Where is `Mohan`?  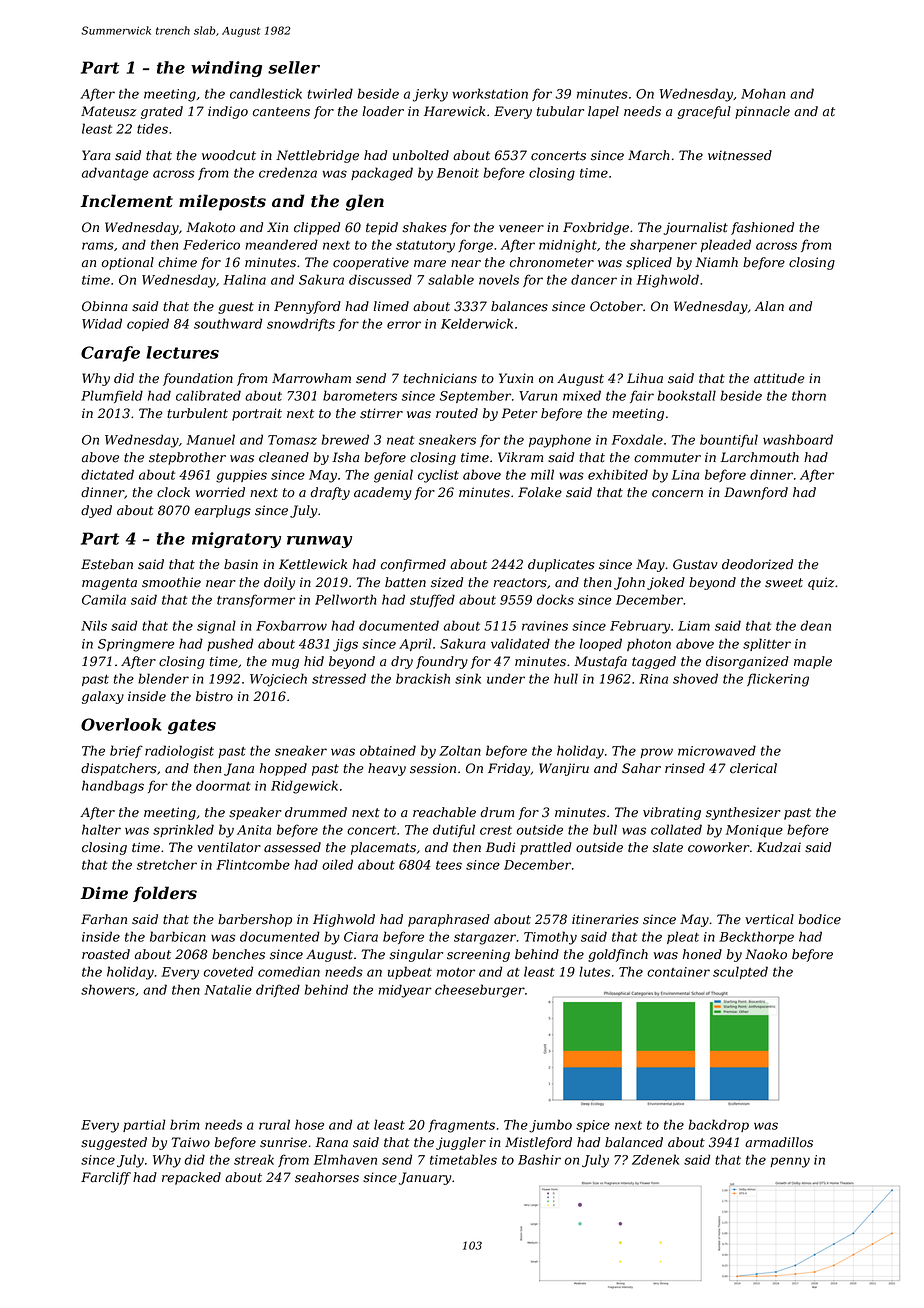
Mohan is located at coordinates (763, 93).
